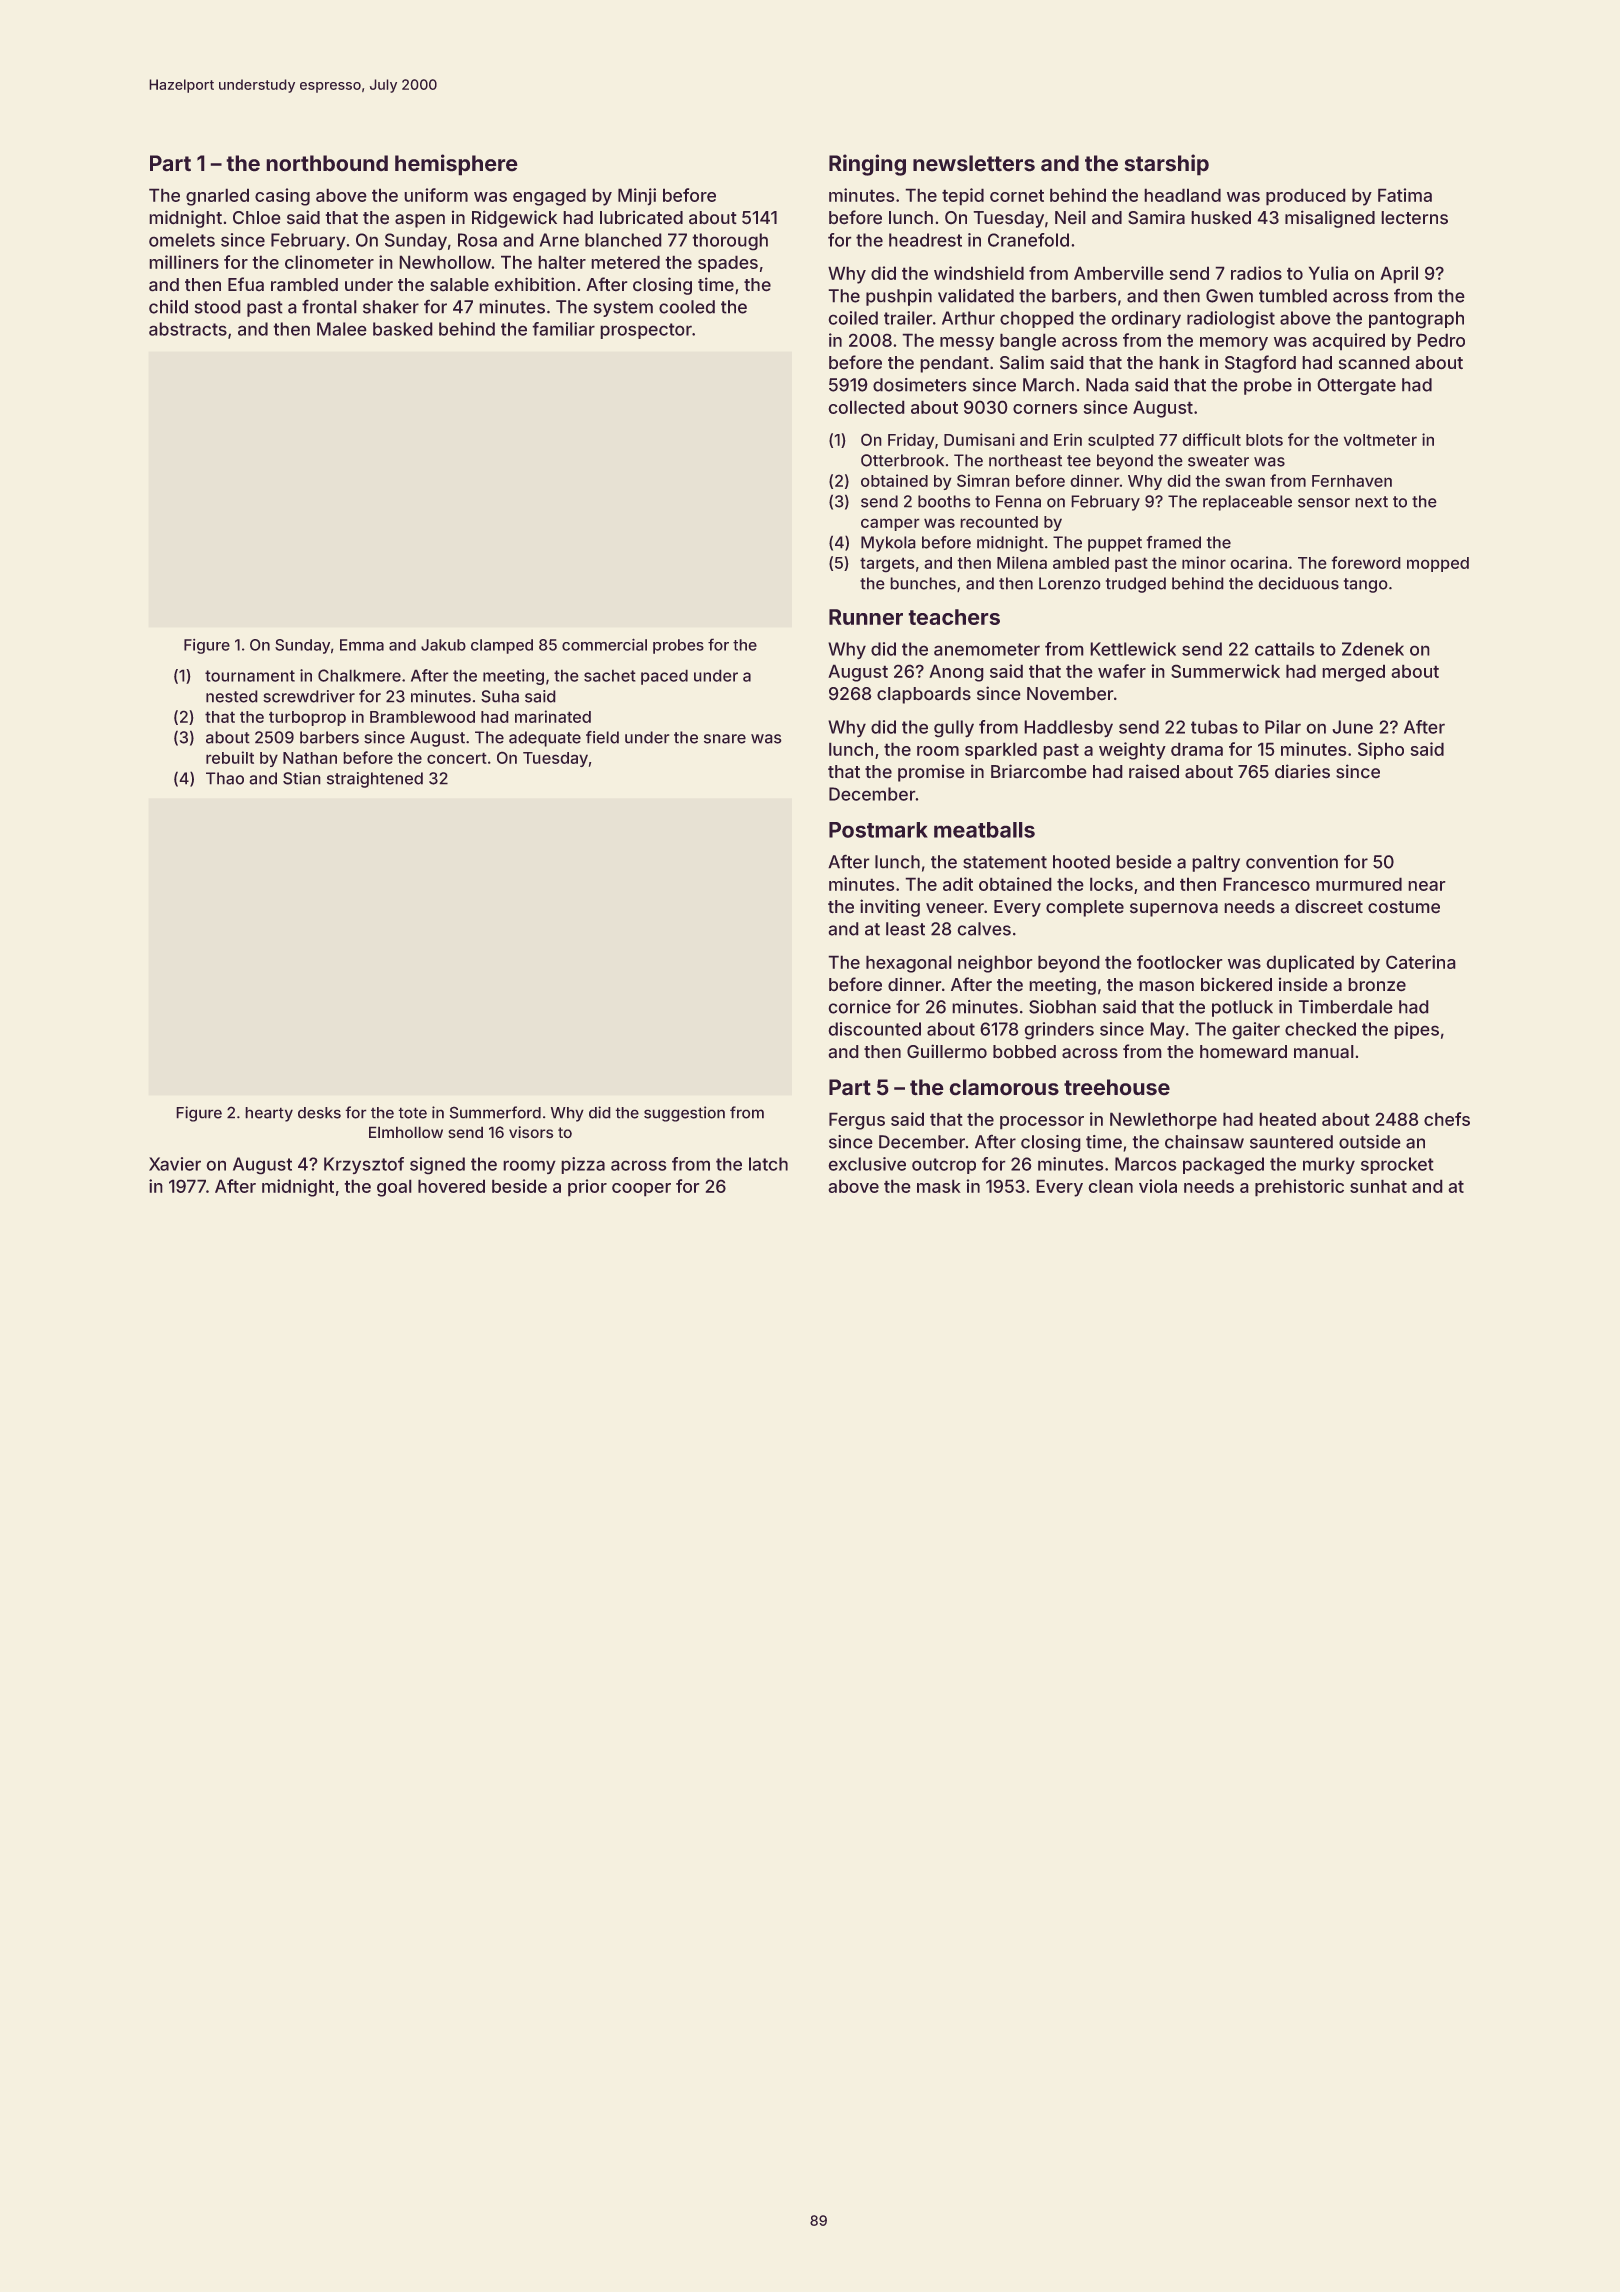 This image has height=2292, width=1620. Describe the element at coordinates (394, 1188) in the image. I see `goal` at that location.
